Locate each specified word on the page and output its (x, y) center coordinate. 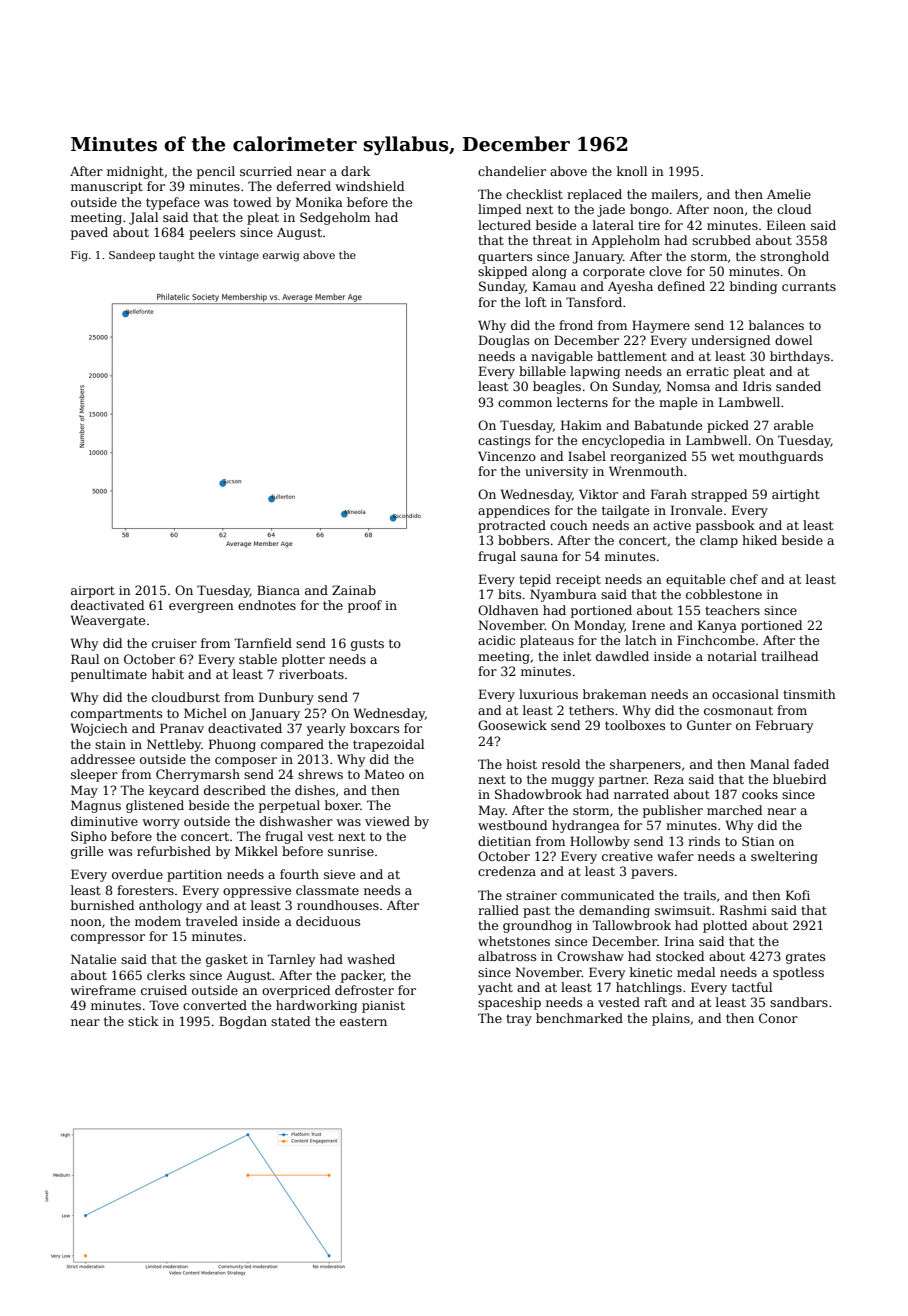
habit (168, 674)
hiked (759, 540)
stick (143, 1021)
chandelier (512, 171)
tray (519, 1020)
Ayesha (630, 287)
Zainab (354, 590)
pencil (216, 172)
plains (671, 1019)
